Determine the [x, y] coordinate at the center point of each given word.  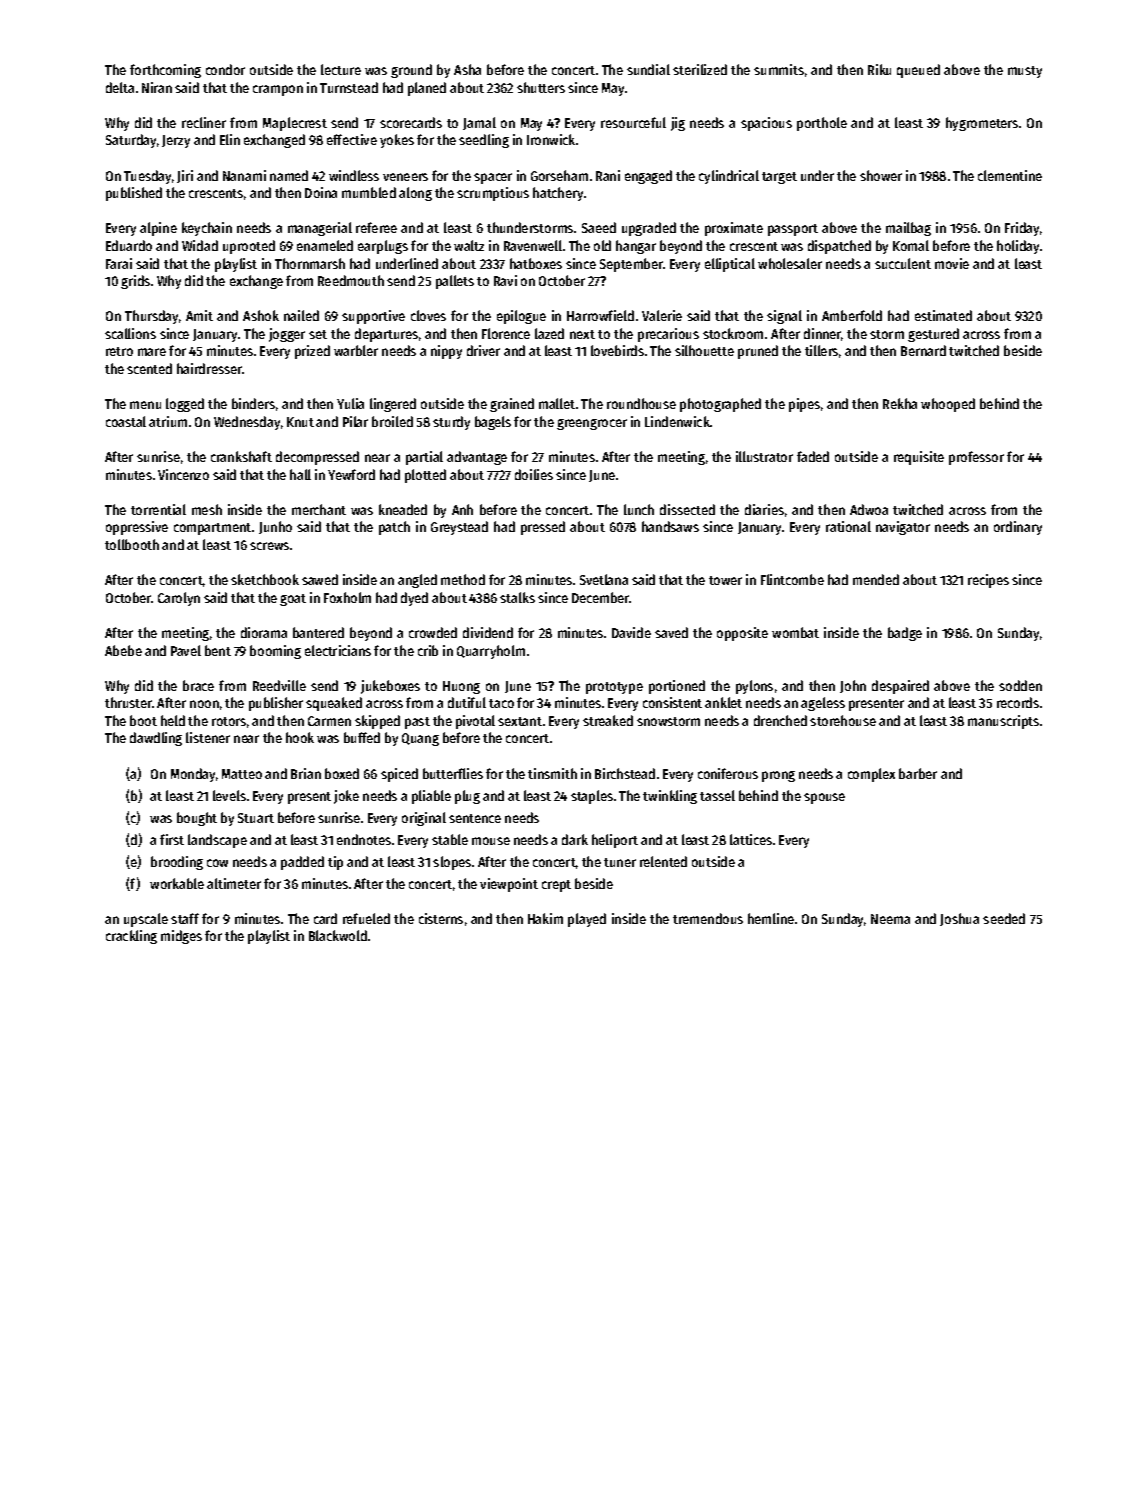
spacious [766, 124]
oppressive [137, 528]
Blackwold [338, 935]
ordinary [1018, 528]
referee [376, 227]
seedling [484, 141]
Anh [462, 509]
